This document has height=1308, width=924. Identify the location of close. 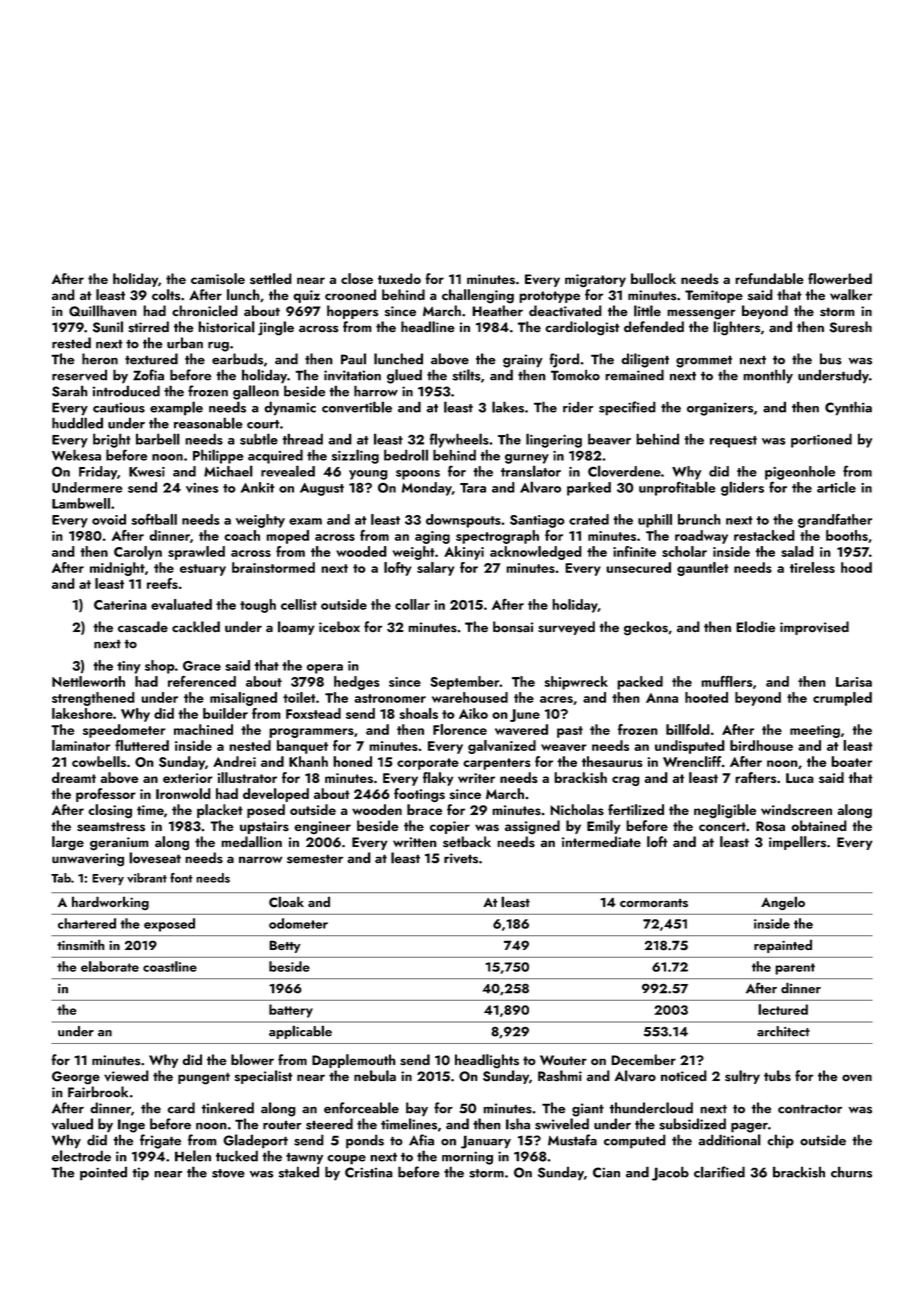
(357, 278).
